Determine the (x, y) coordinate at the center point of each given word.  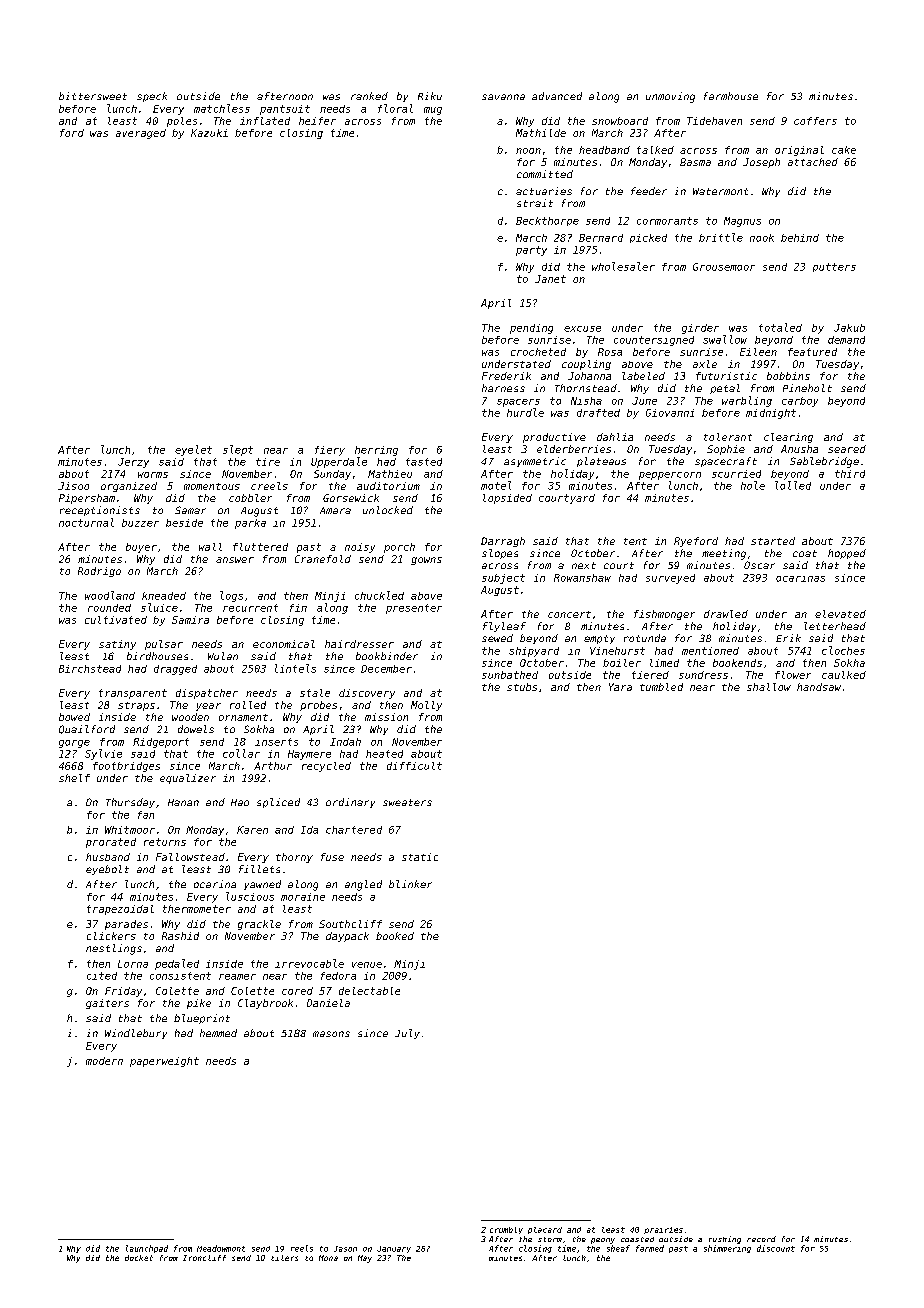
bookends (737, 663)
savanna (503, 97)
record (761, 1239)
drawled (726, 614)
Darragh (503, 542)
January (394, 1249)
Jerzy (133, 463)
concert (569, 614)
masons (331, 1034)
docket (139, 1258)
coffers (815, 121)
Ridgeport (161, 743)
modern (104, 1061)
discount (776, 1248)
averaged (141, 134)
